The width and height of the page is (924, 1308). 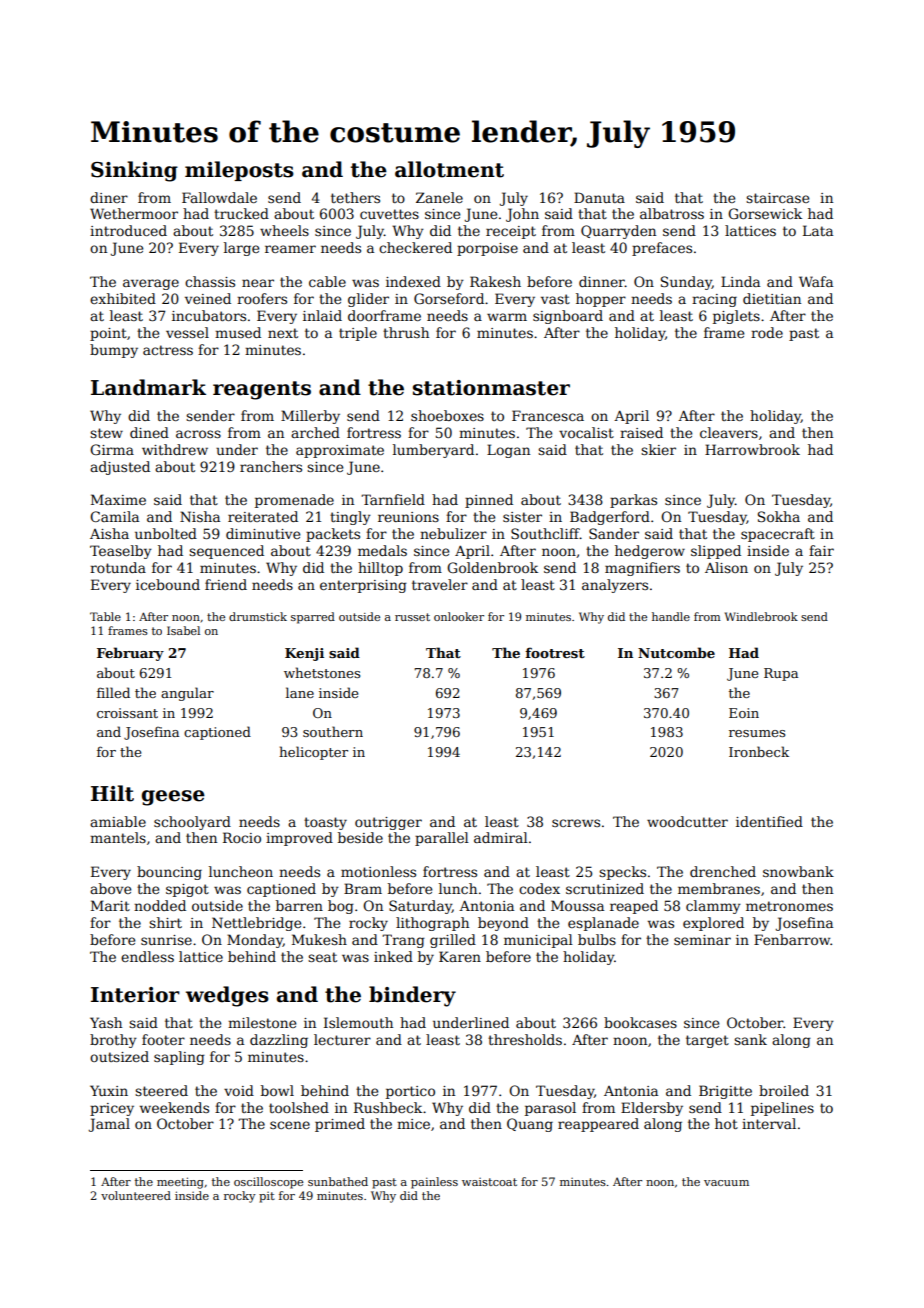 What do you see at coordinates (492, 567) in the page?
I see `Goldenbrook` at bounding box center [492, 567].
